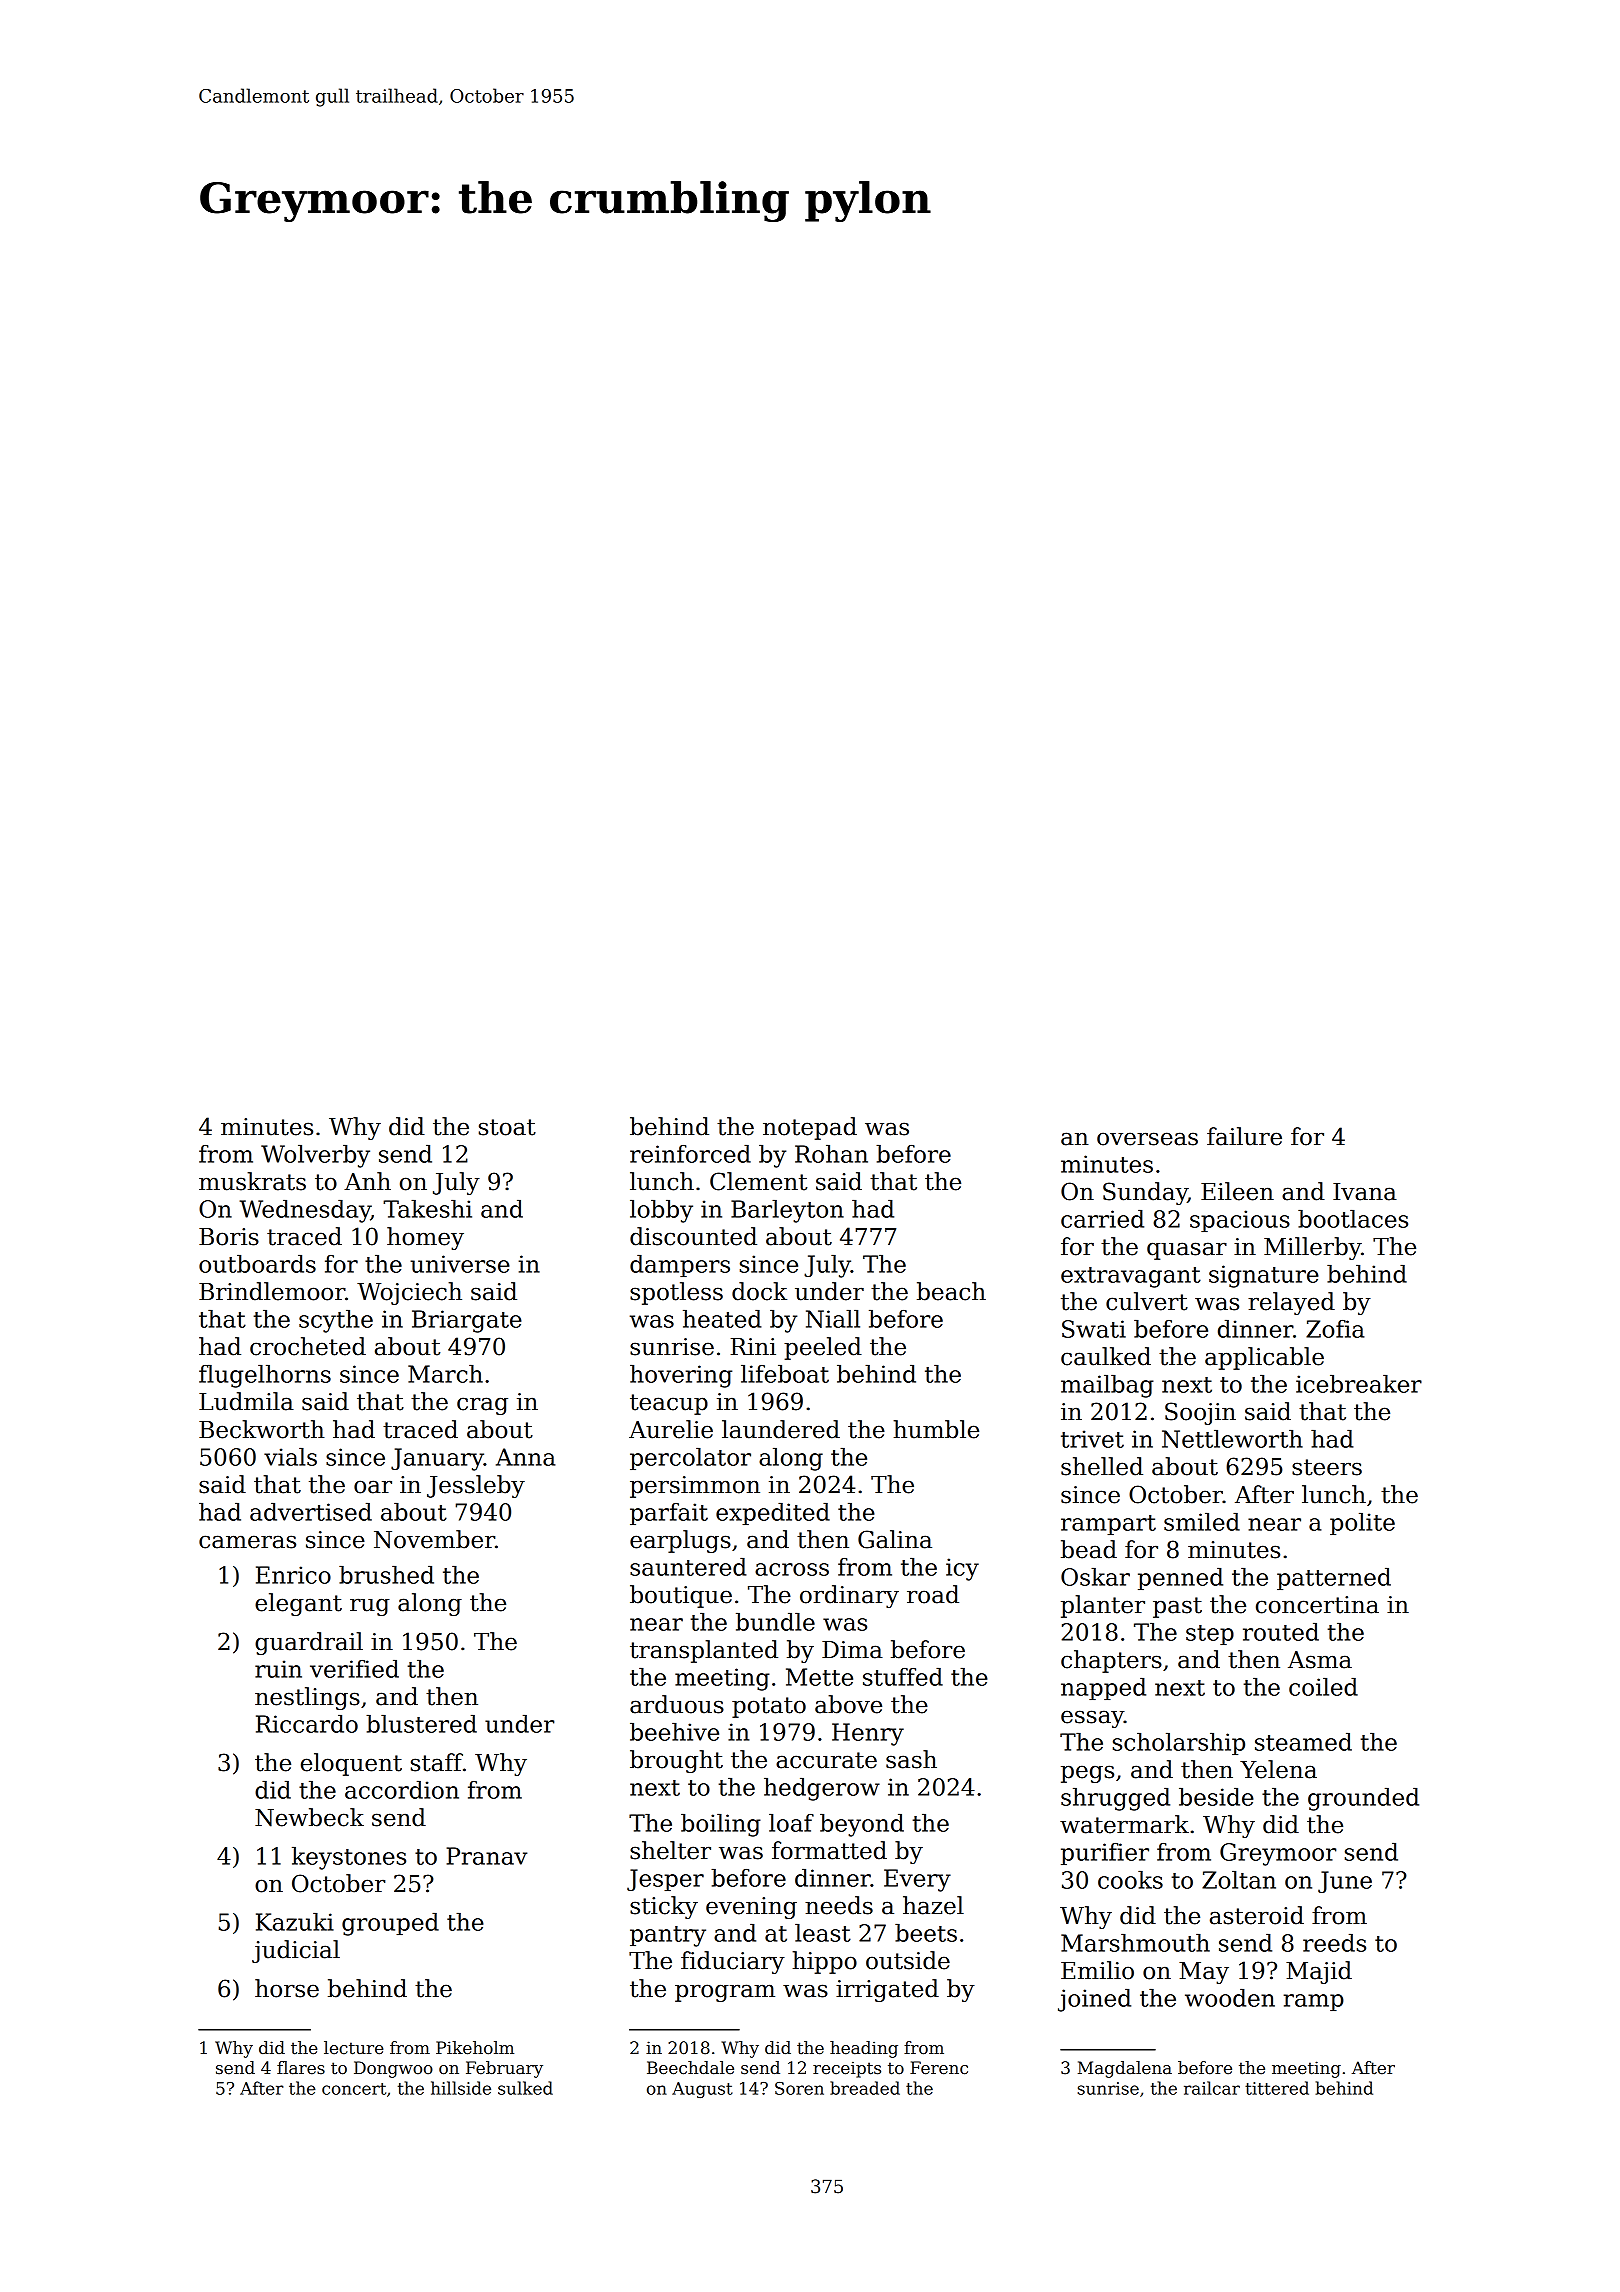  I want to click on stoat, so click(507, 1127).
